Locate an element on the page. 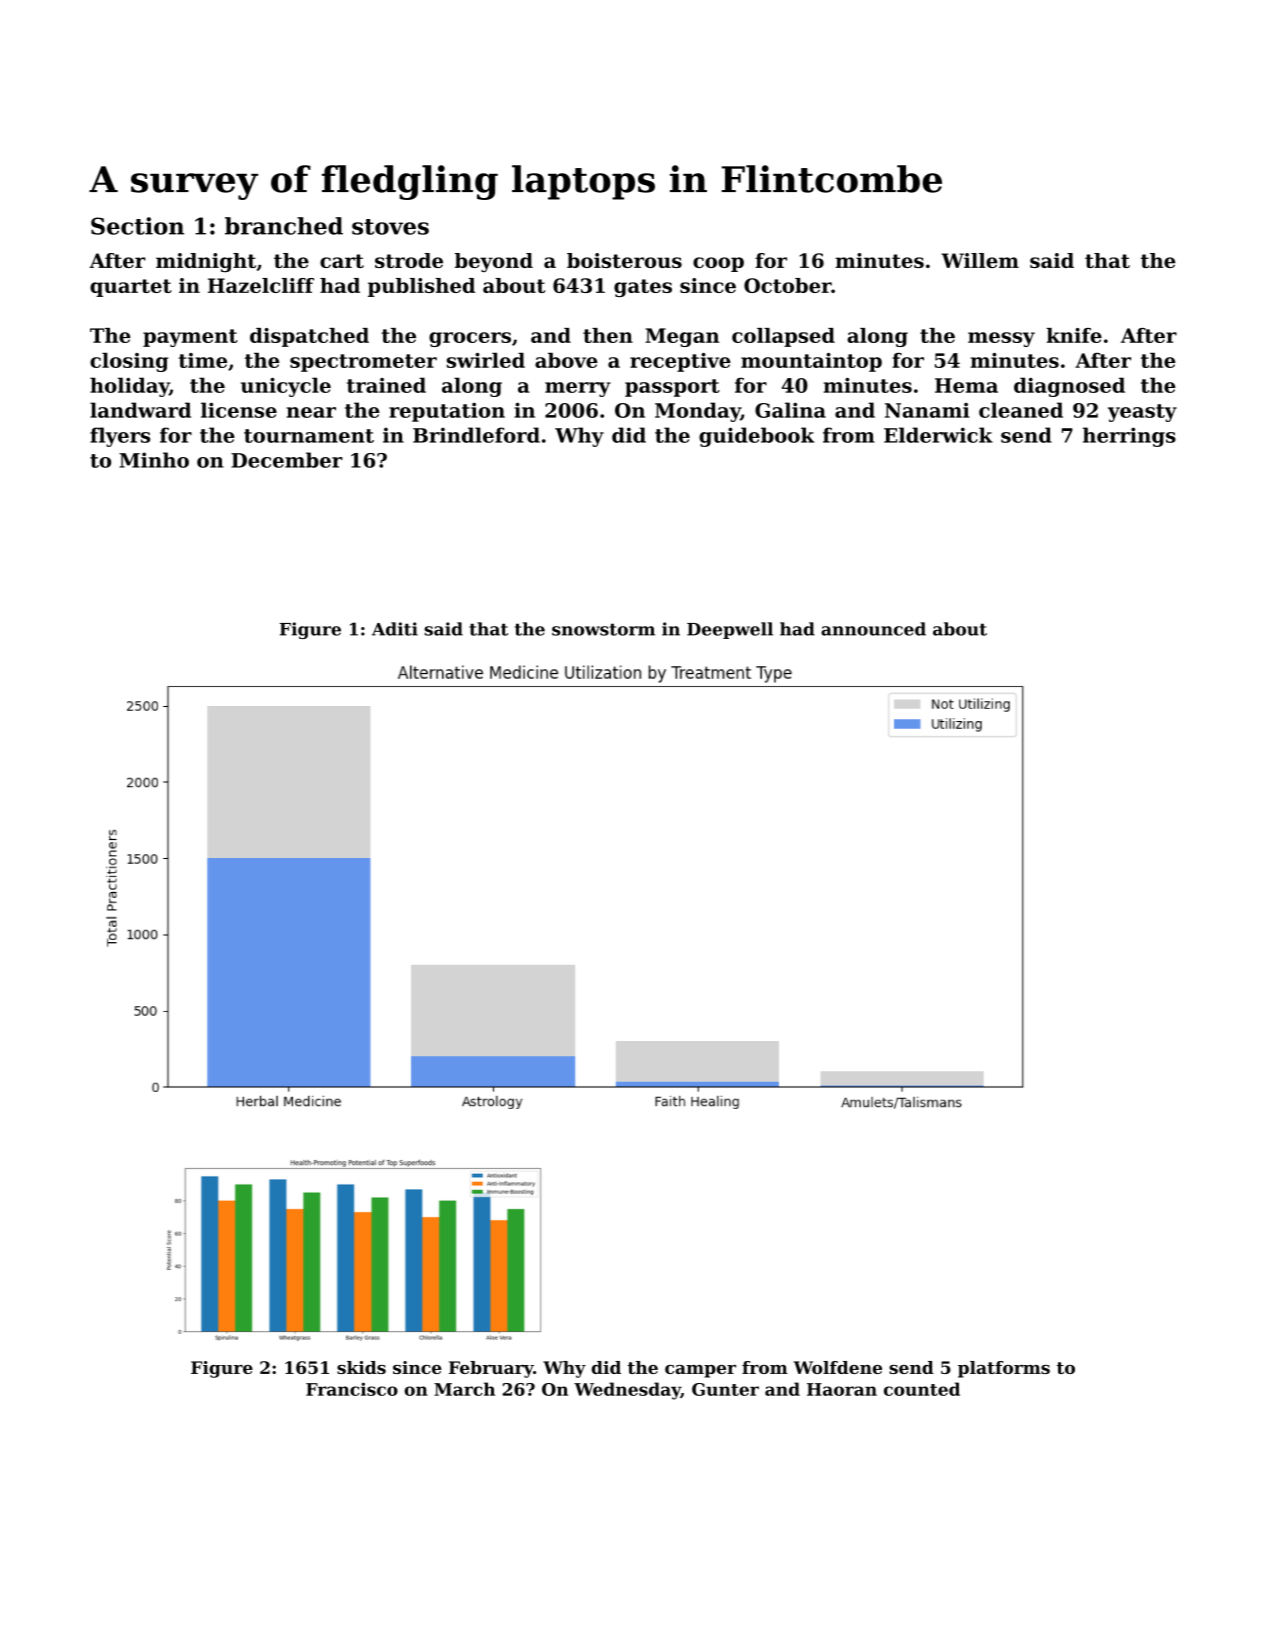 The width and height of the document is (1266, 1638). Minho is located at coordinates (154, 460).
